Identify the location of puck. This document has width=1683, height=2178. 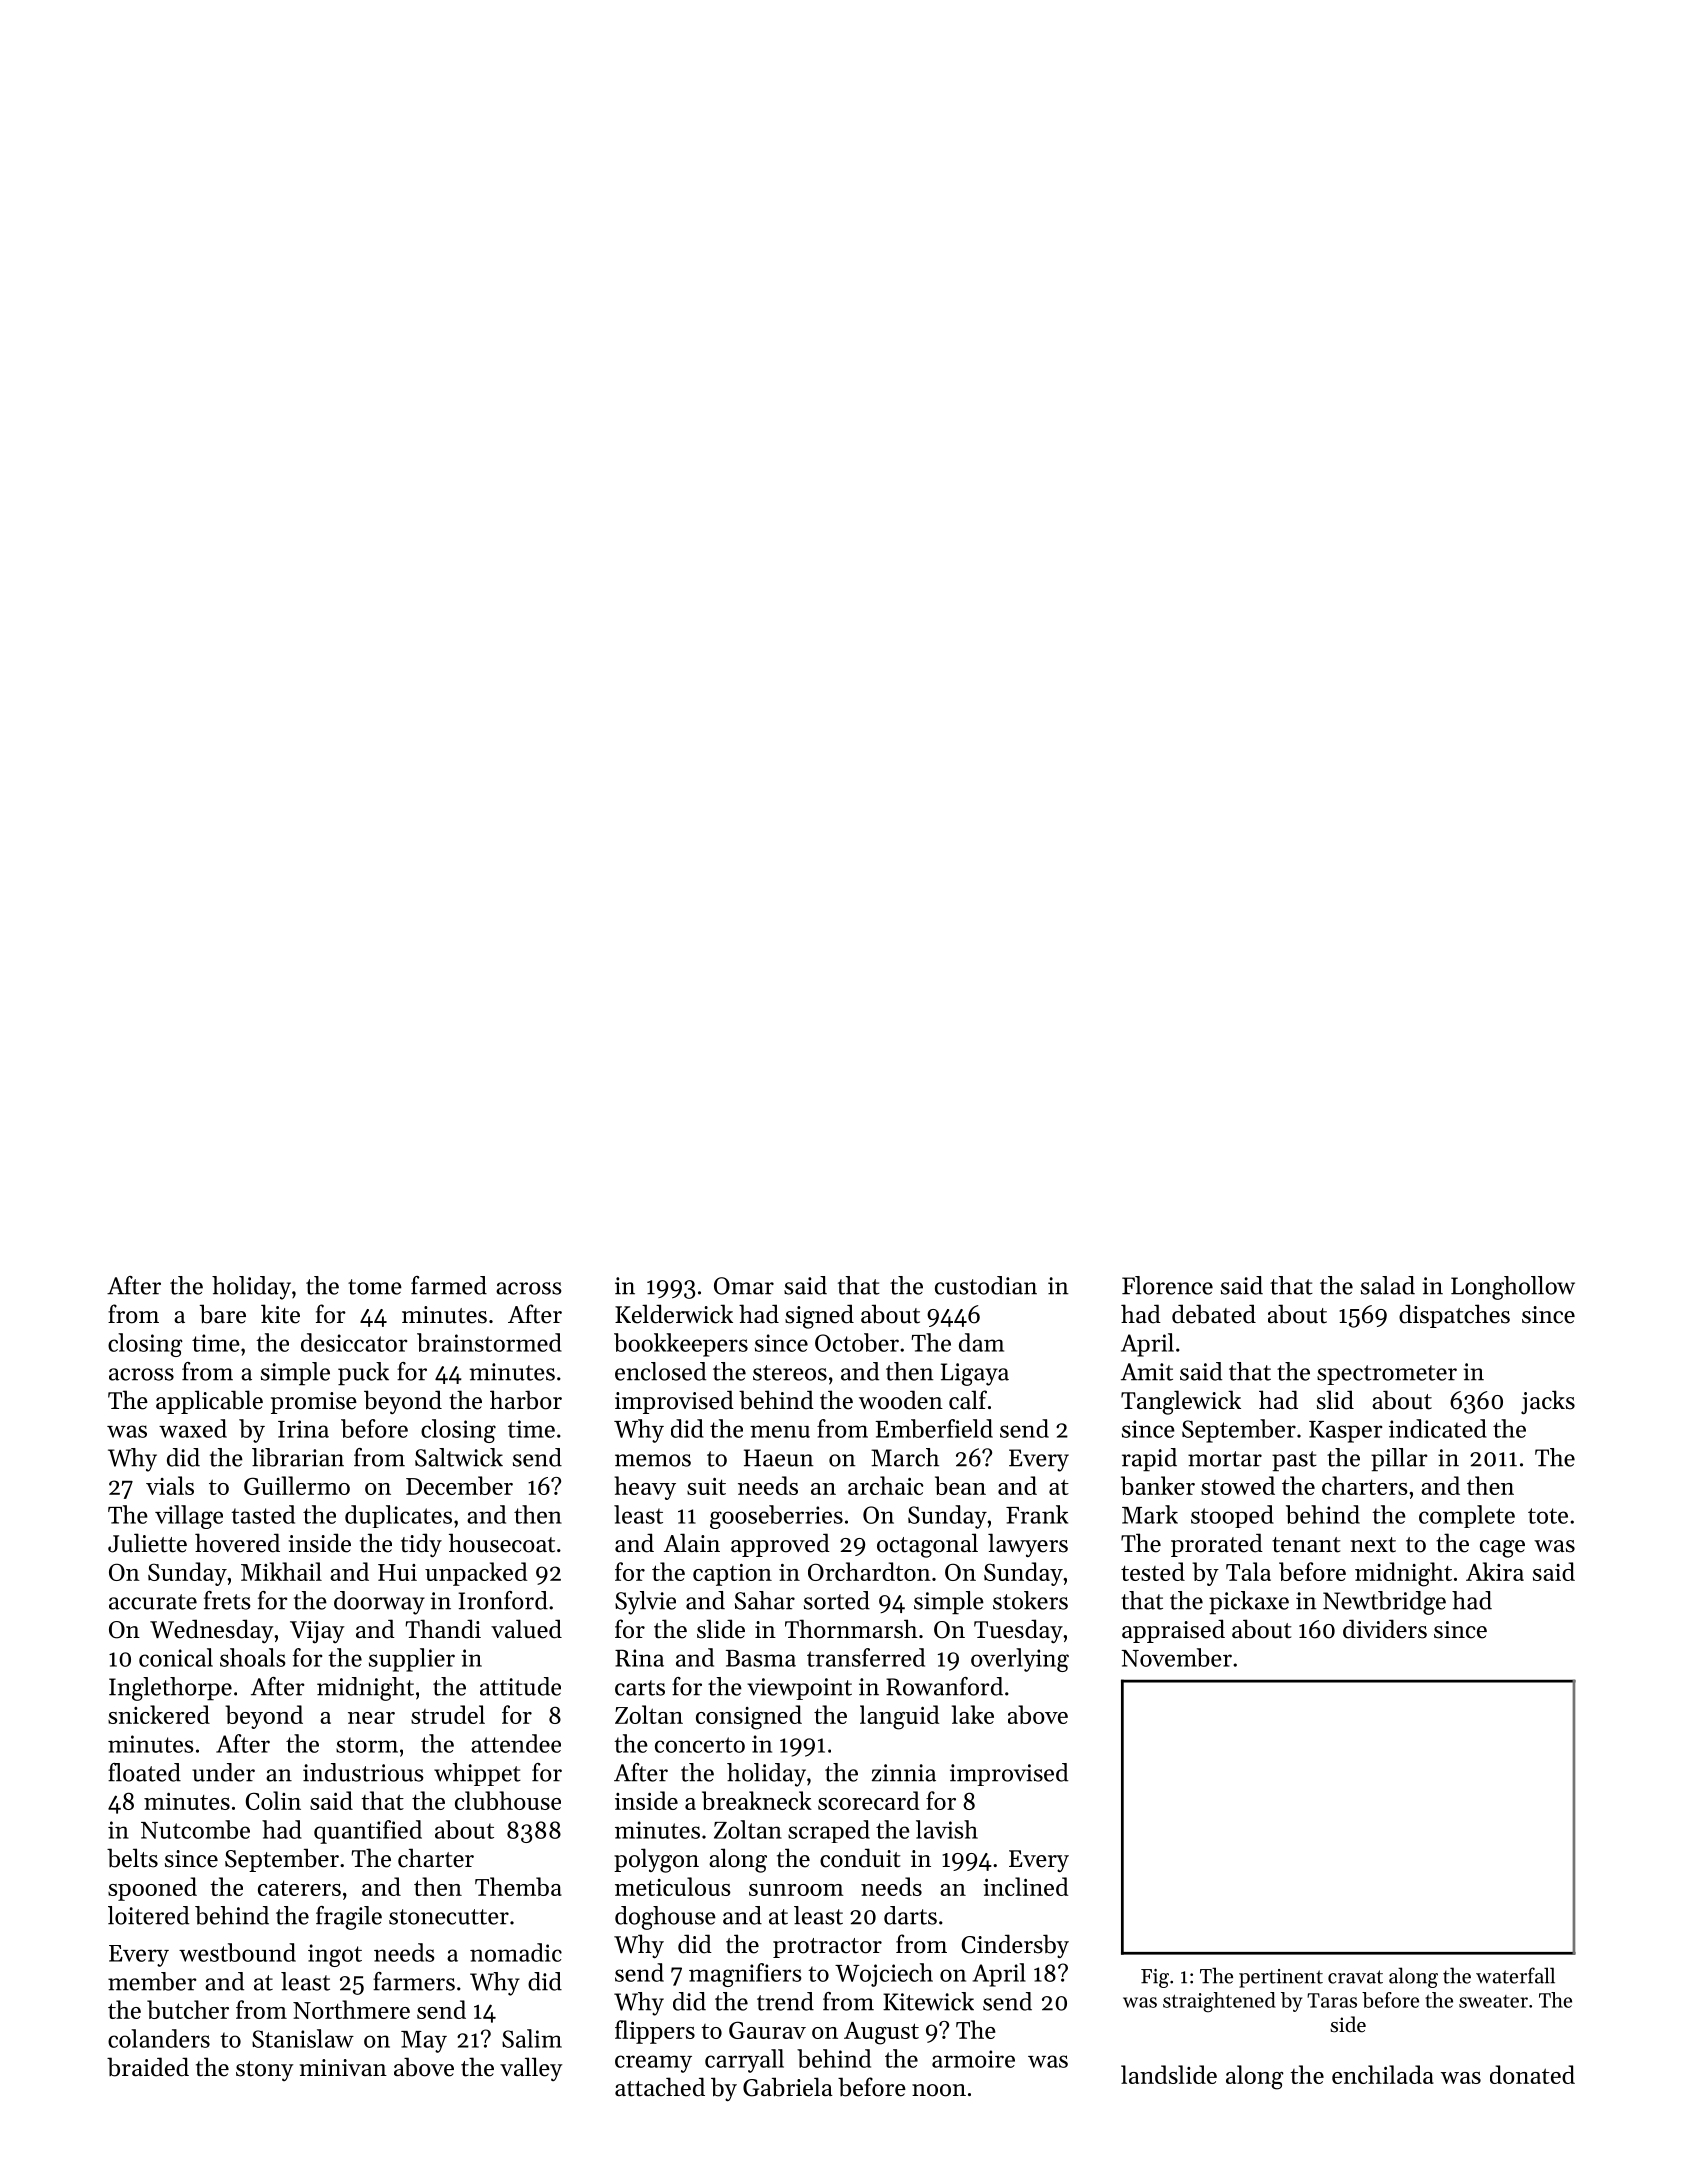
(363, 1374).
